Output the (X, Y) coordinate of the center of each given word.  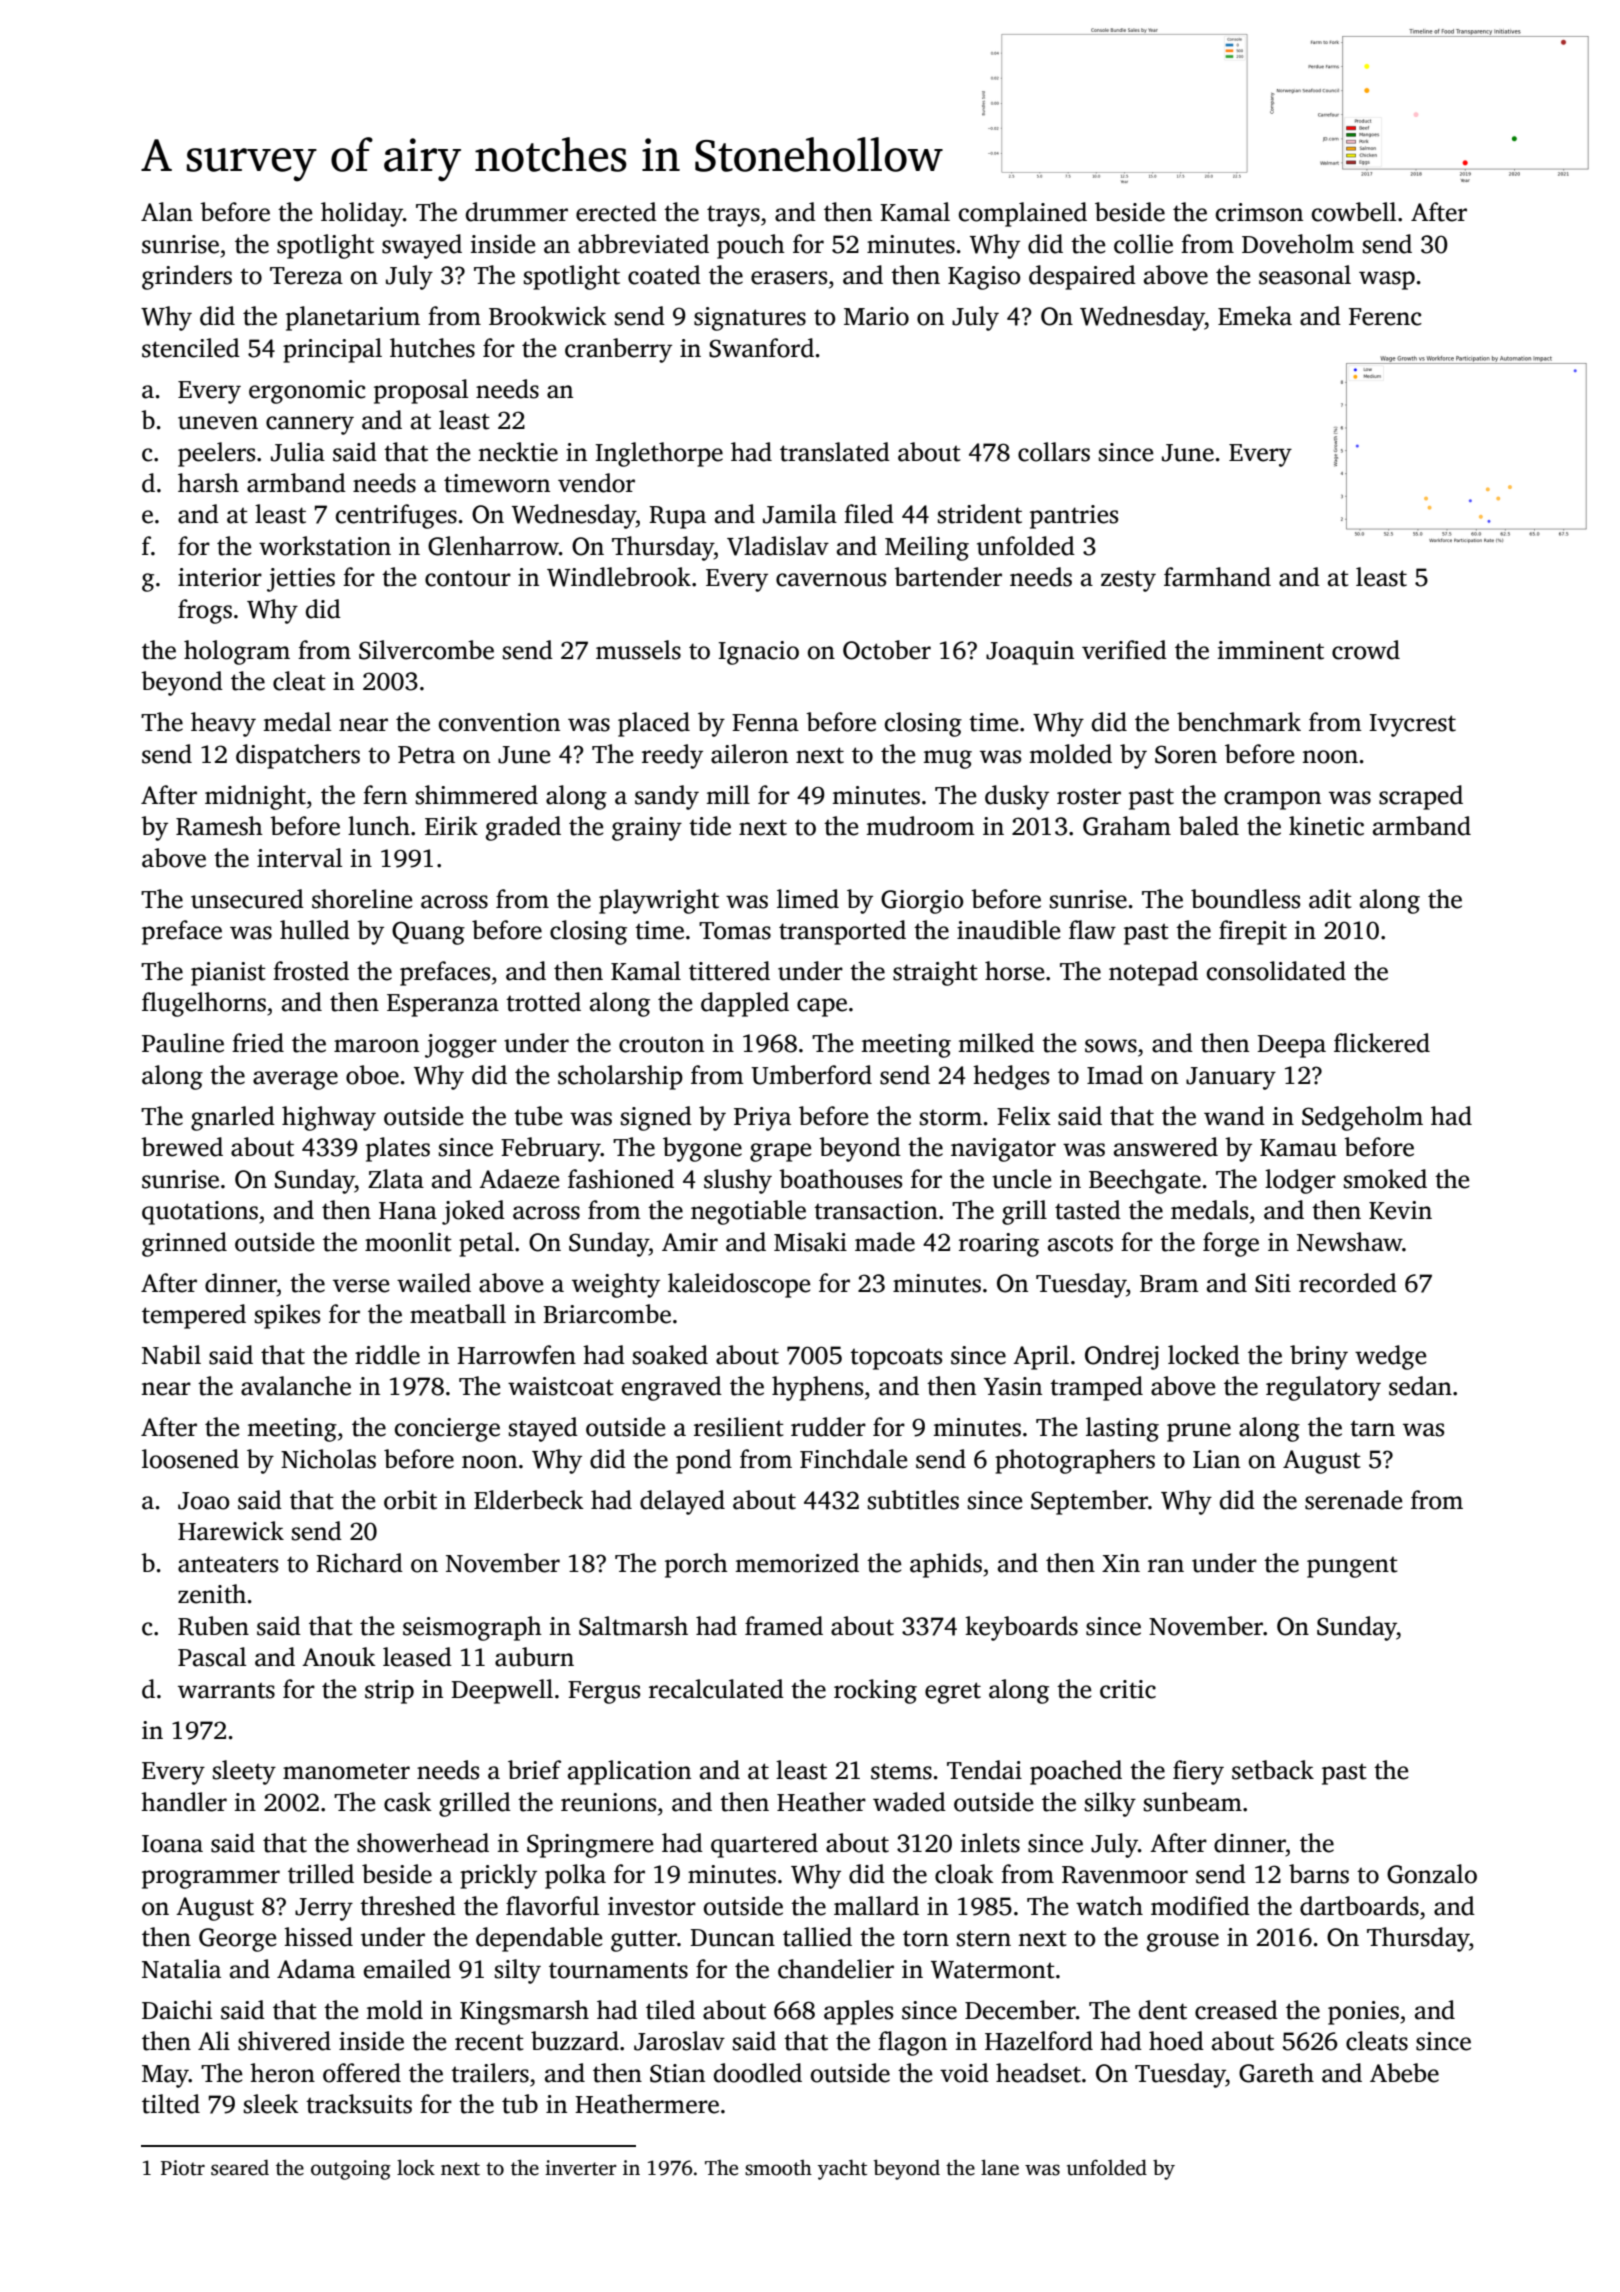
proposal (421, 391)
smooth (778, 2167)
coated (664, 275)
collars (1054, 452)
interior (220, 577)
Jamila (800, 514)
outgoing (351, 2170)
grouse (1183, 1942)
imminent (1271, 650)
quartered (764, 1845)
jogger (461, 1046)
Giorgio (922, 902)
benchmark (1239, 722)
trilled (321, 1874)
